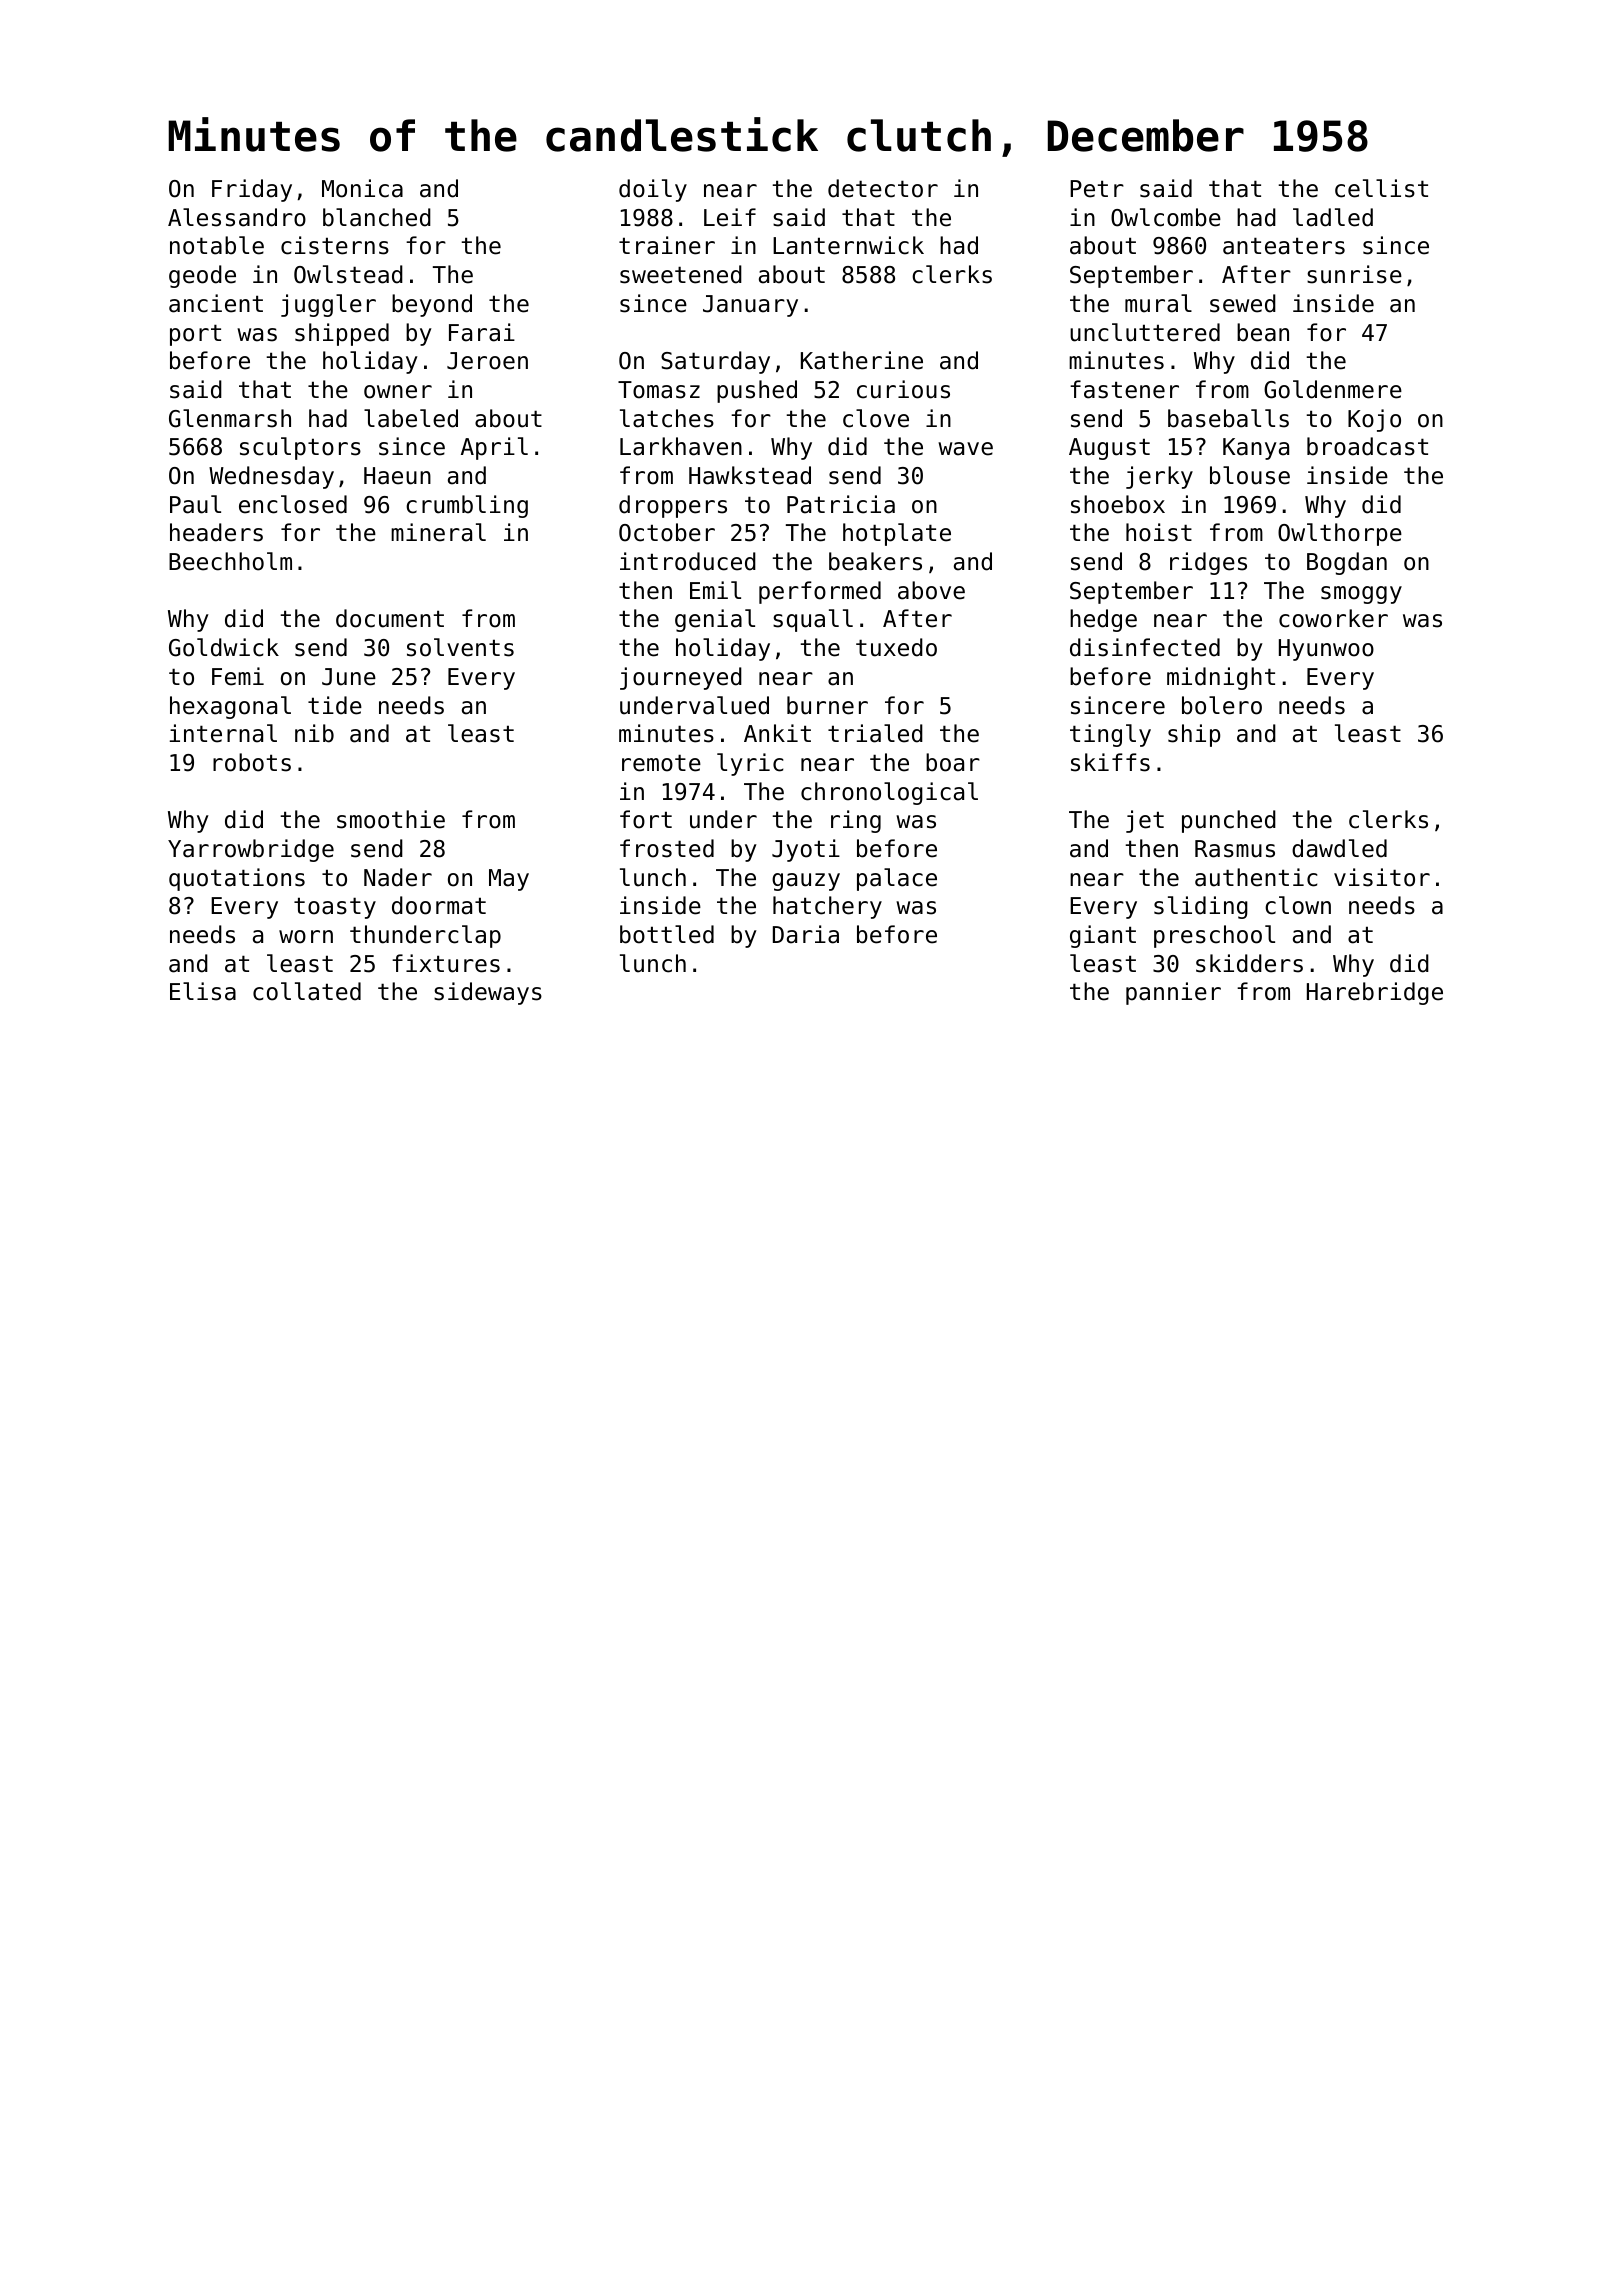  I want to click on anteaters, so click(1284, 246).
